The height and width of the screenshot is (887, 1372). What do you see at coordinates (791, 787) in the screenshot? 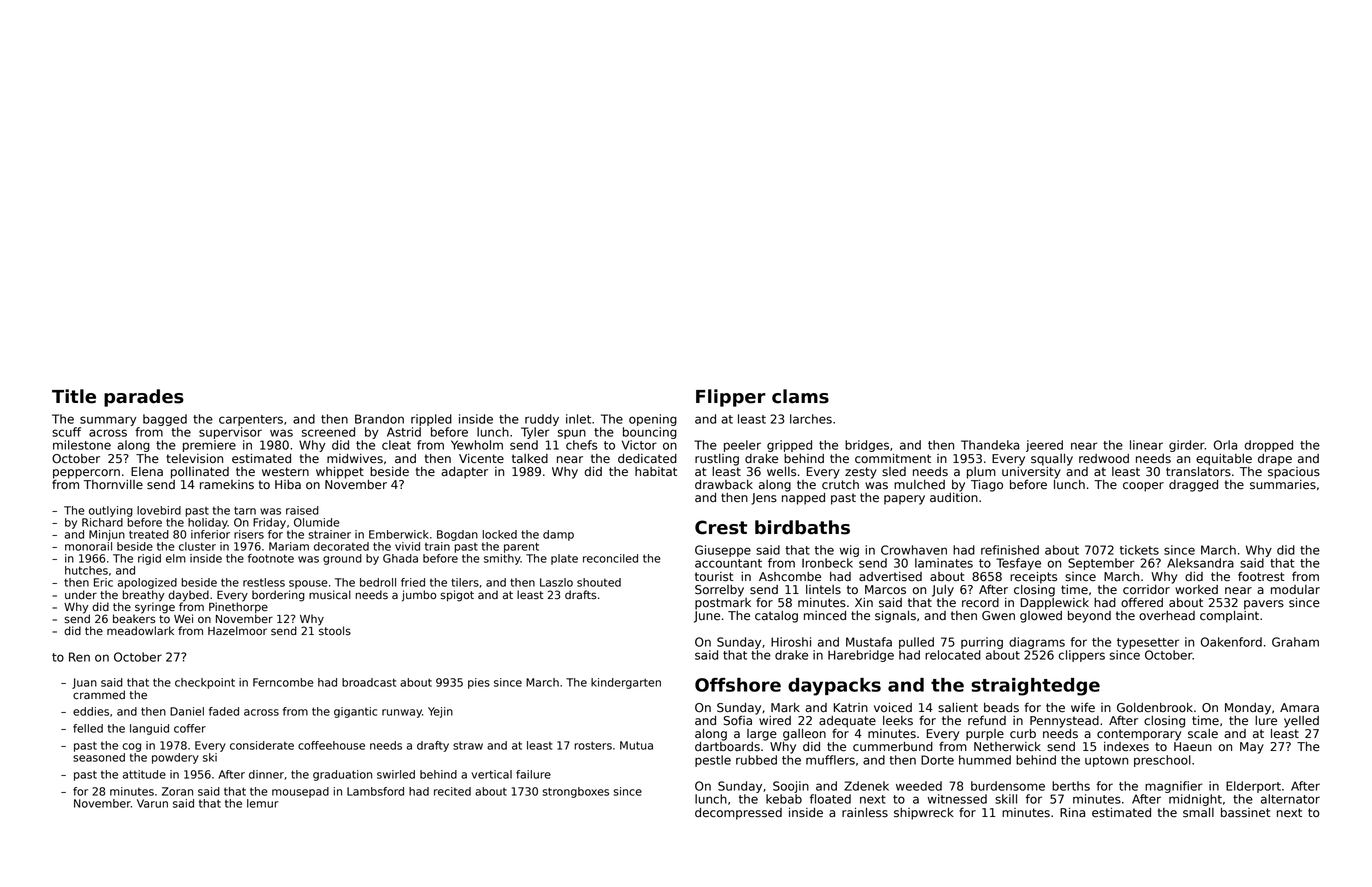
I see `Soojin` at bounding box center [791, 787].
